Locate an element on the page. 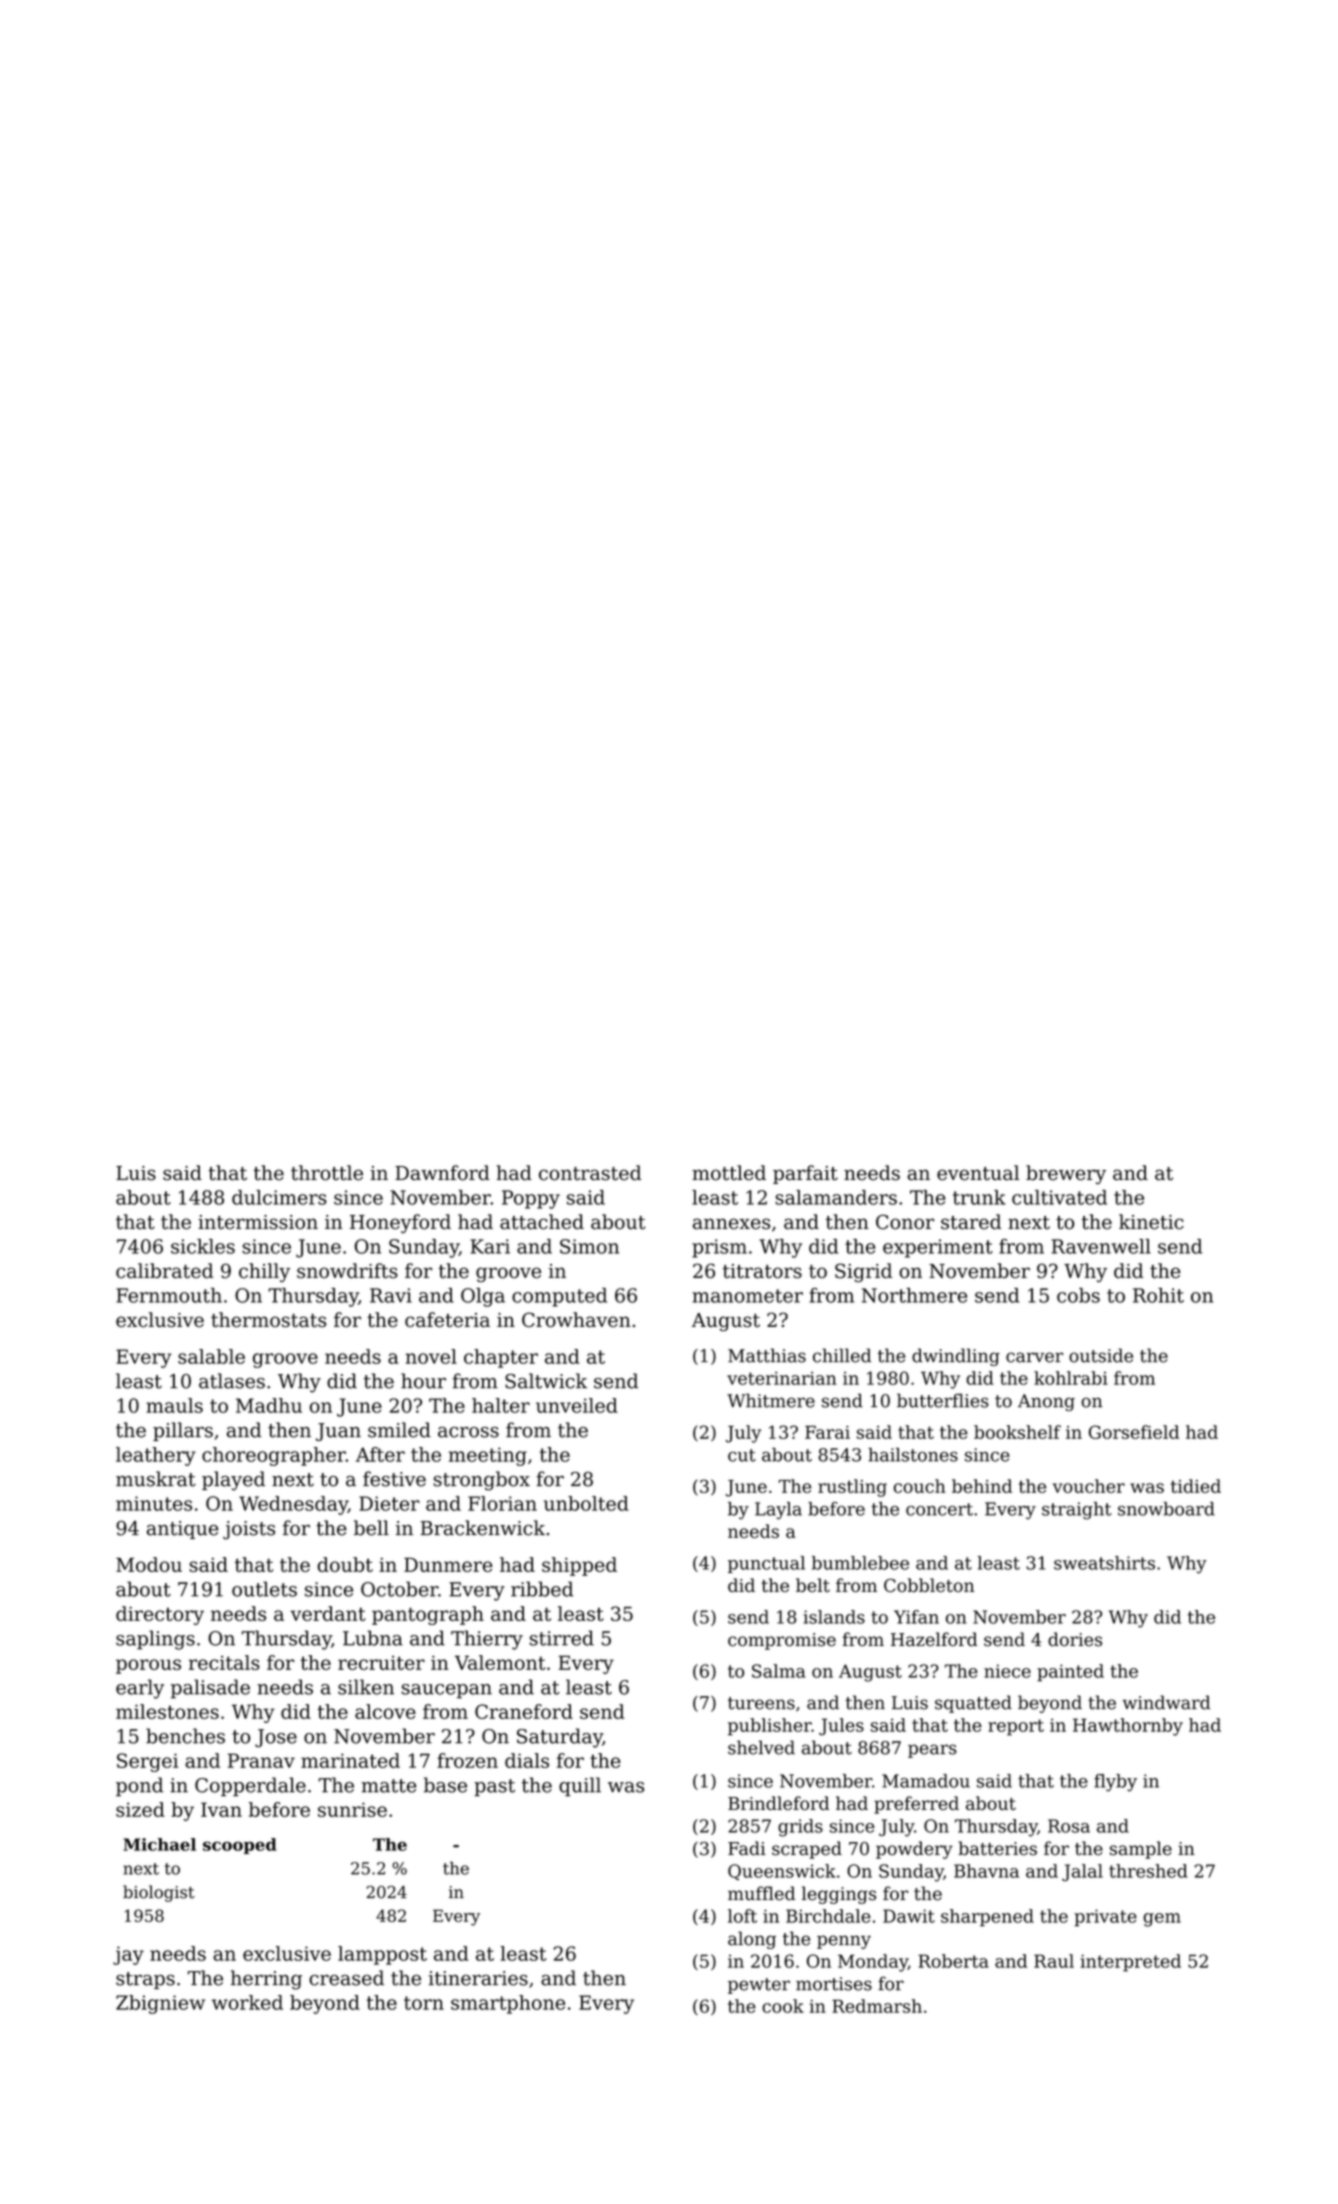 Image resolution: width=1338 pixels, height=2204 pixels. muffled is located at coordinates (761, 1893).
